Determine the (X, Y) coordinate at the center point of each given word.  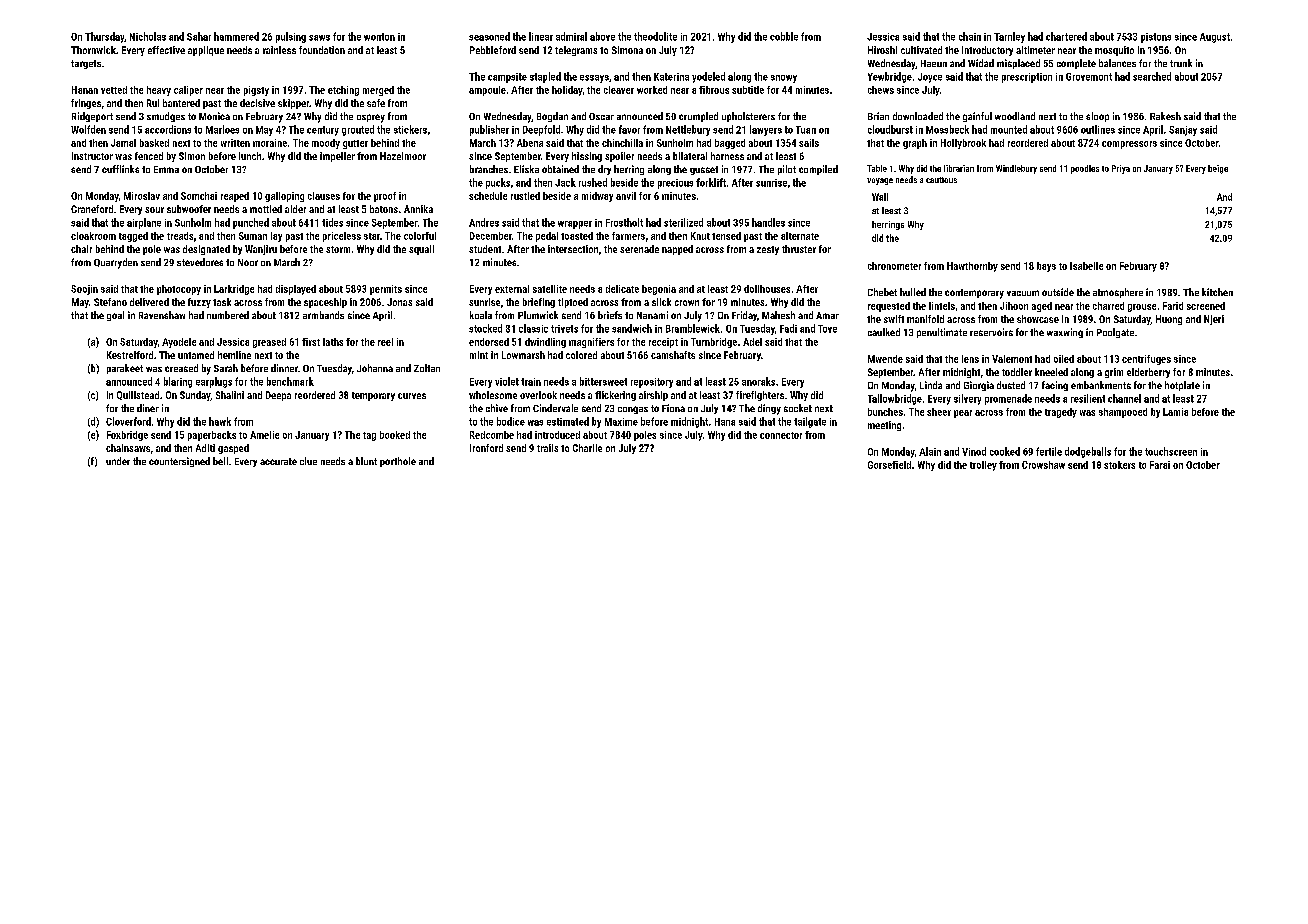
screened (1206, 306)
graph (915, 144)
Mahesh (778, 315)
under (118, 461)
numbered (228, 315)
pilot (787, 170)
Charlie (587, 448)
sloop (1097, 117)
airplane (144, 223)
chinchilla (622, 143)
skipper (293, 104)
